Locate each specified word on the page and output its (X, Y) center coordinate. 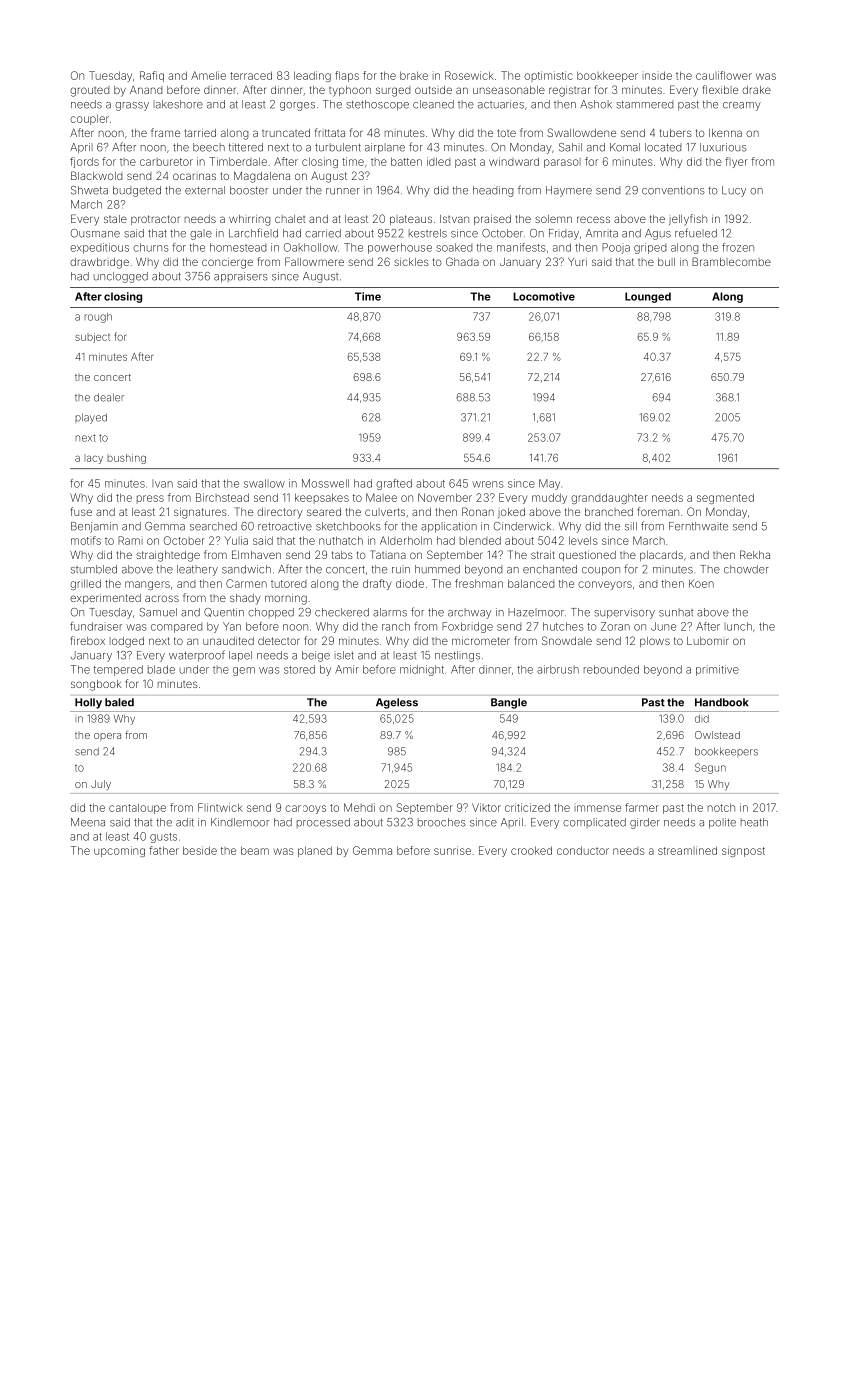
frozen (738, 247)
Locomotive (544, 296)
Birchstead (222, 497)
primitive (717, 670)
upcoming (119, 851)
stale (115, 219)
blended (480, 540)
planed (315, 851)
